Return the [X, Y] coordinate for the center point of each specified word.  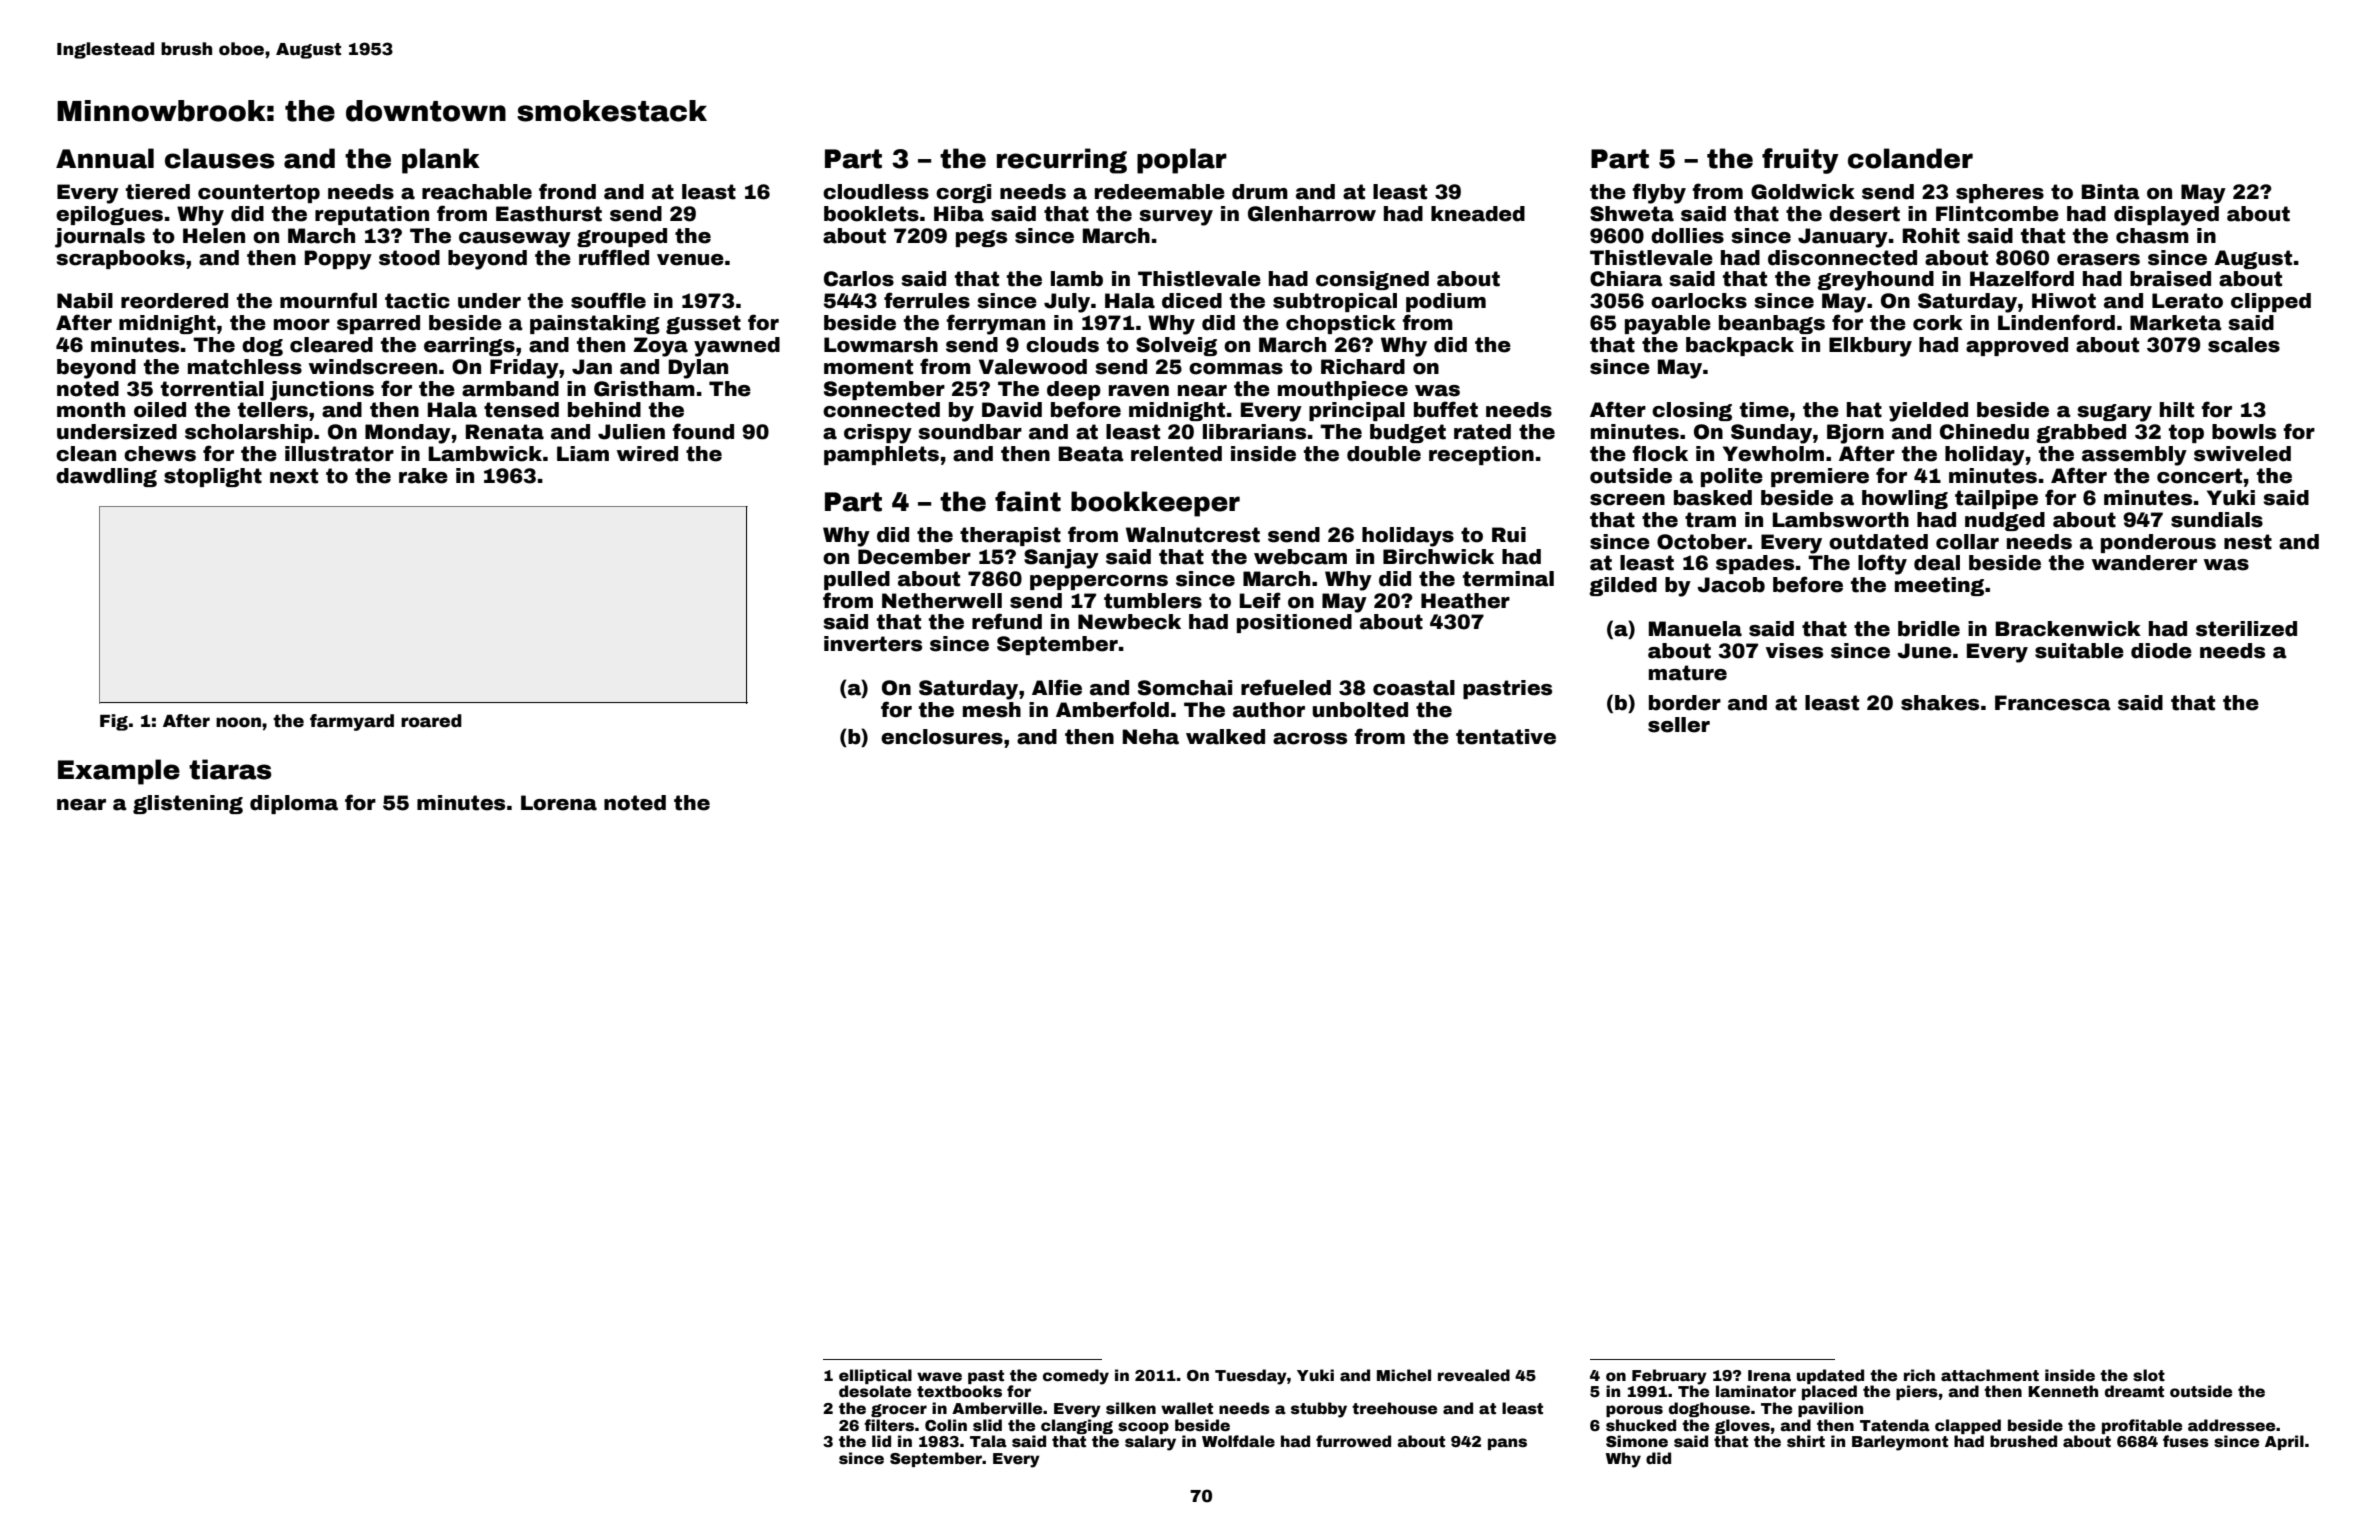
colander [1910, 158]
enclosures [942, 737]
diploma [294, 804]
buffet [1446, 409]
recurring [1062, 161]
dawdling [106, 477]
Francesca [2053, 703]
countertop [259, 193]
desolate [875, 1391]
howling [1905, 499]
